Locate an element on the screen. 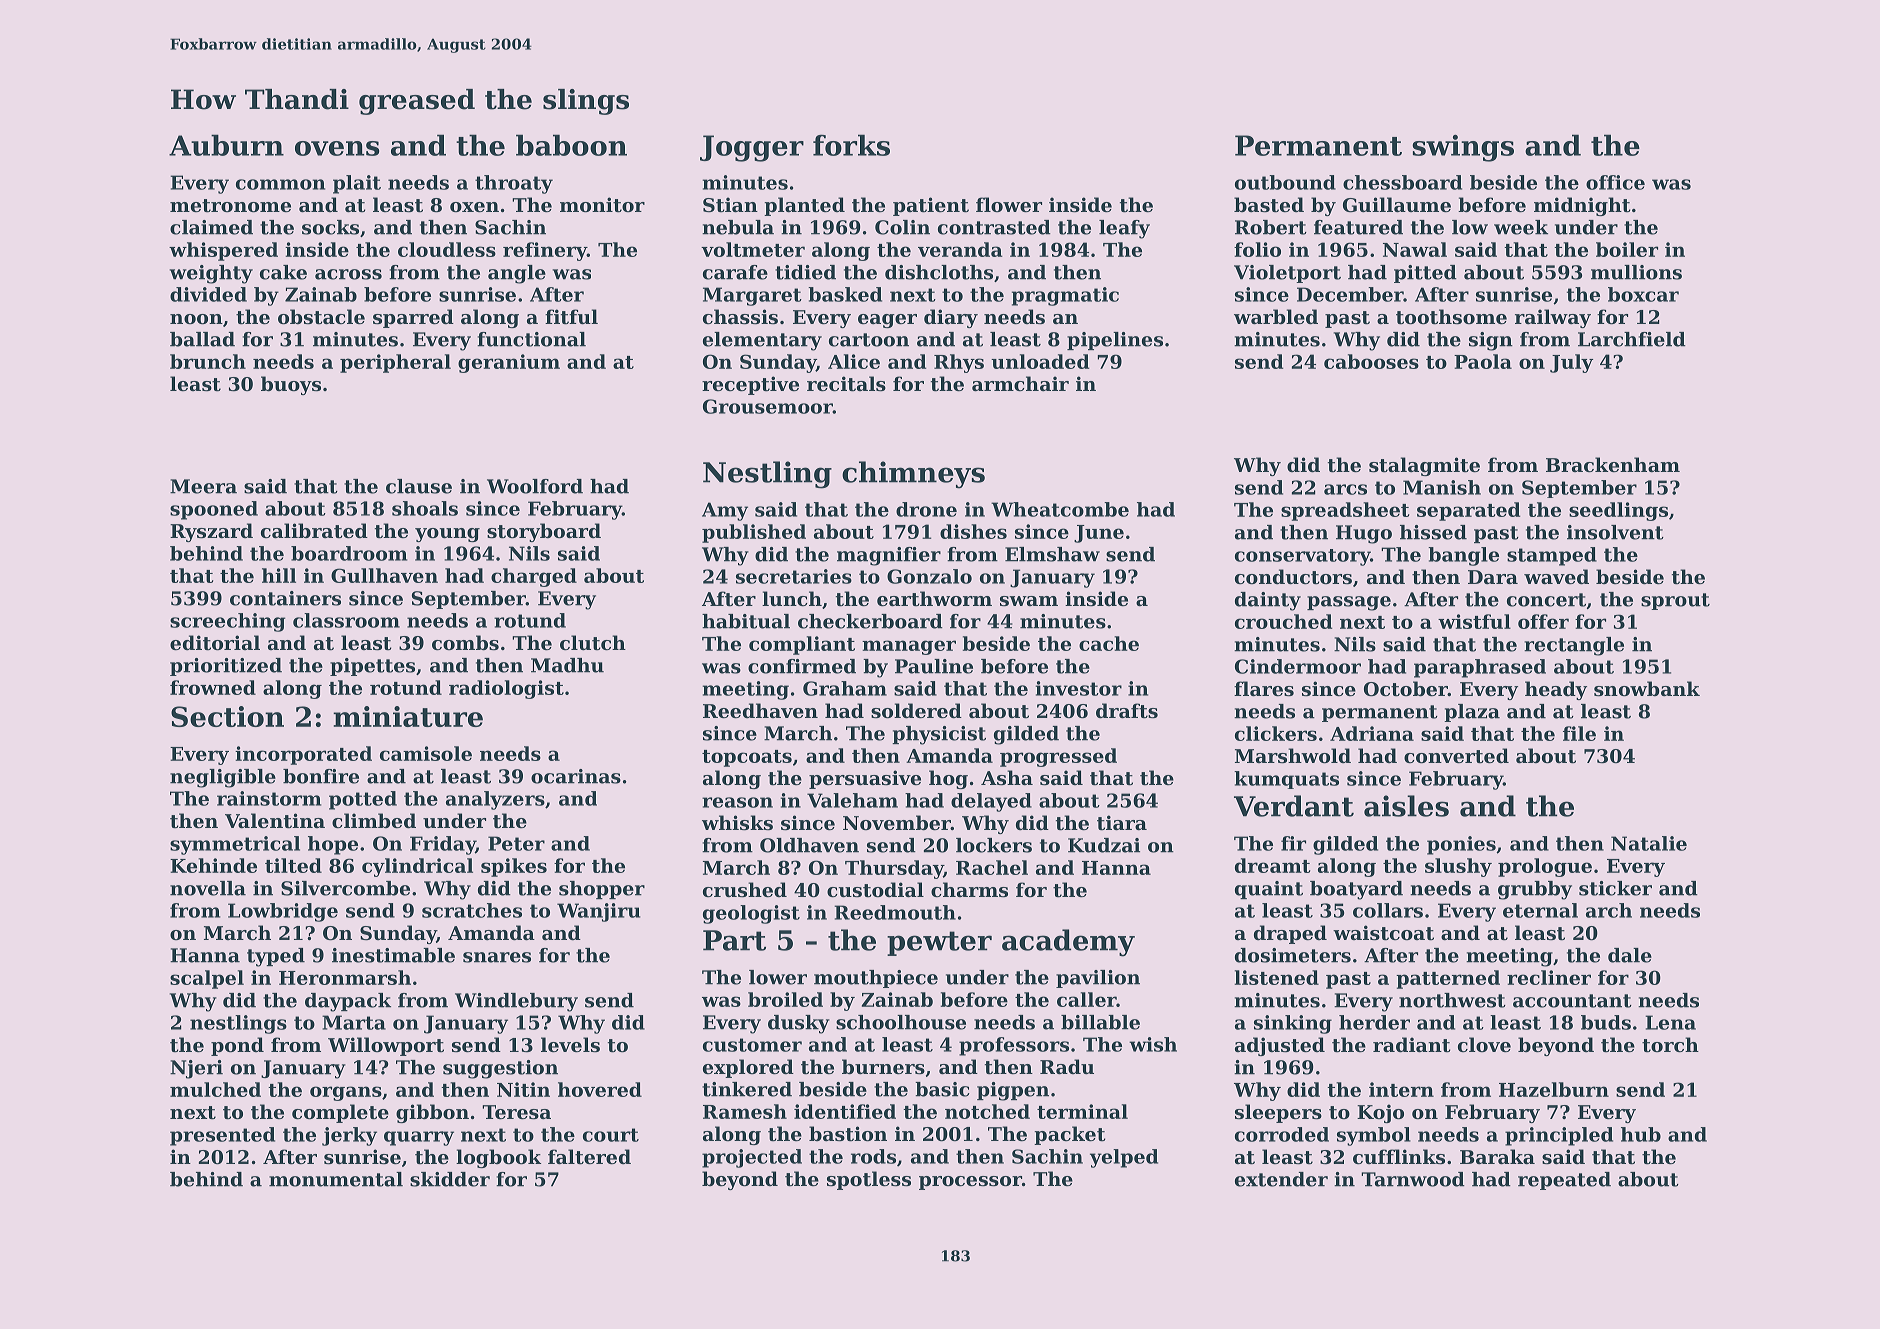 The width and height of the screenshot is (1880, 1329). cabooses is located at coordinates (1371, 361).
